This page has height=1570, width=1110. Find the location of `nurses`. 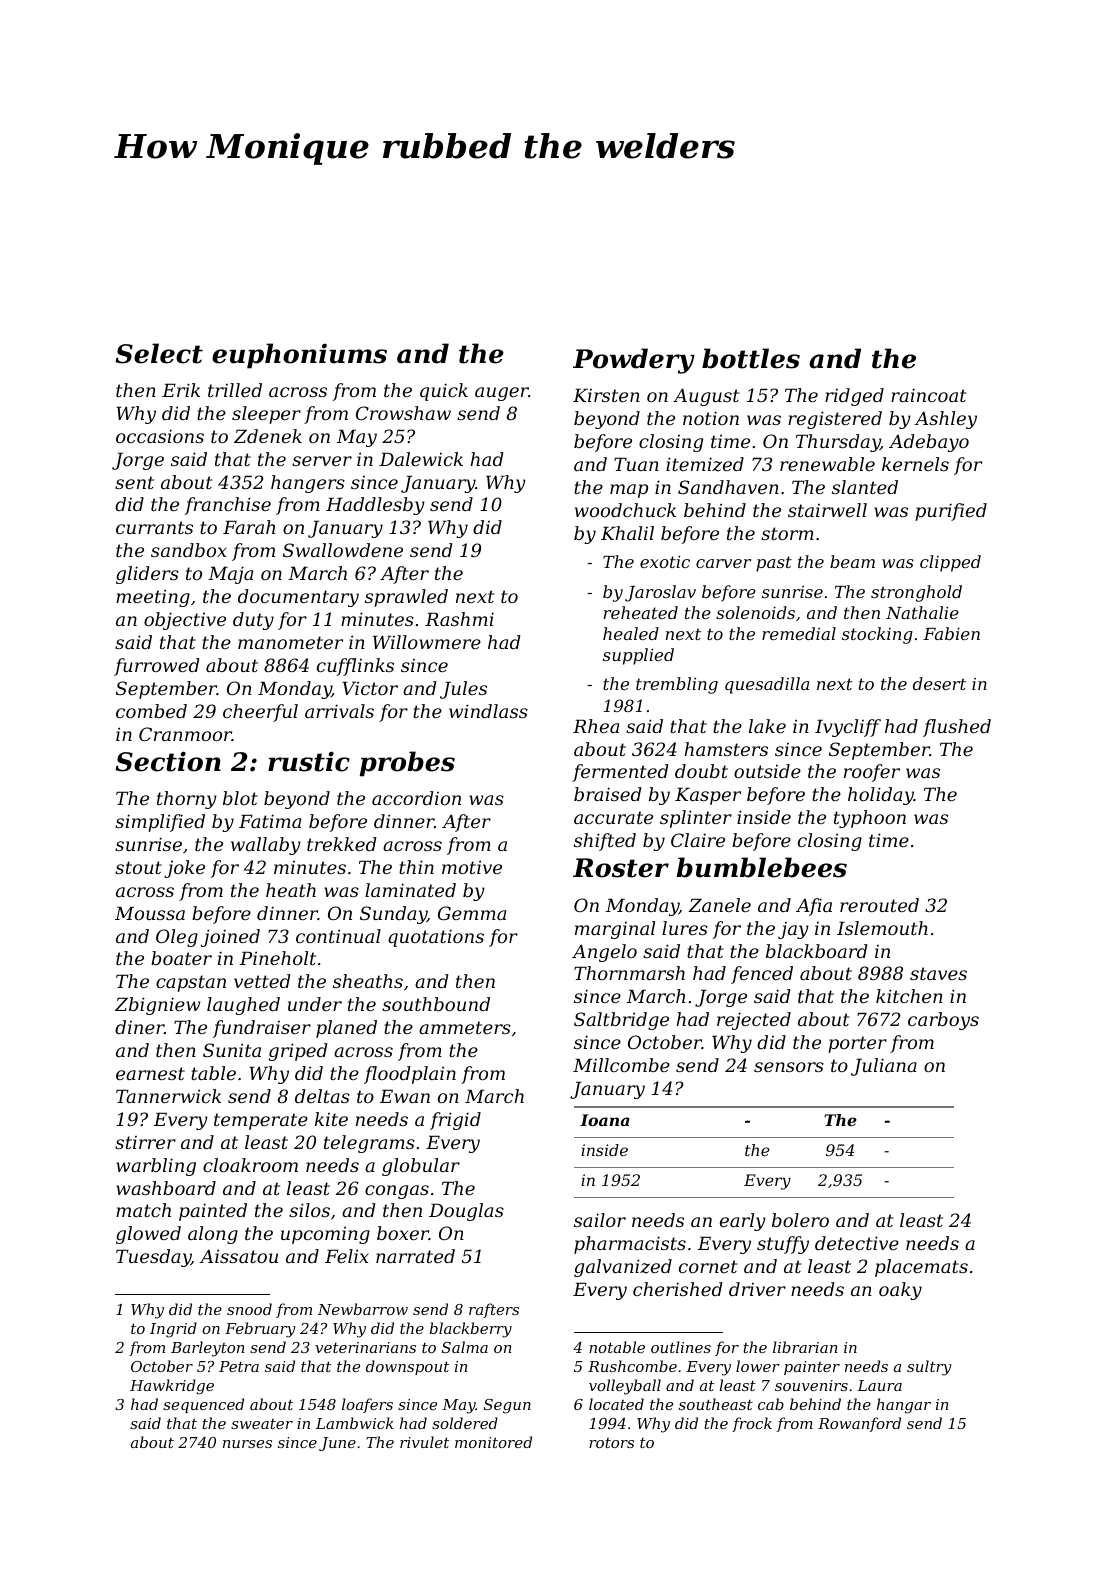

nurses is located at coordinates (247, 1444).
